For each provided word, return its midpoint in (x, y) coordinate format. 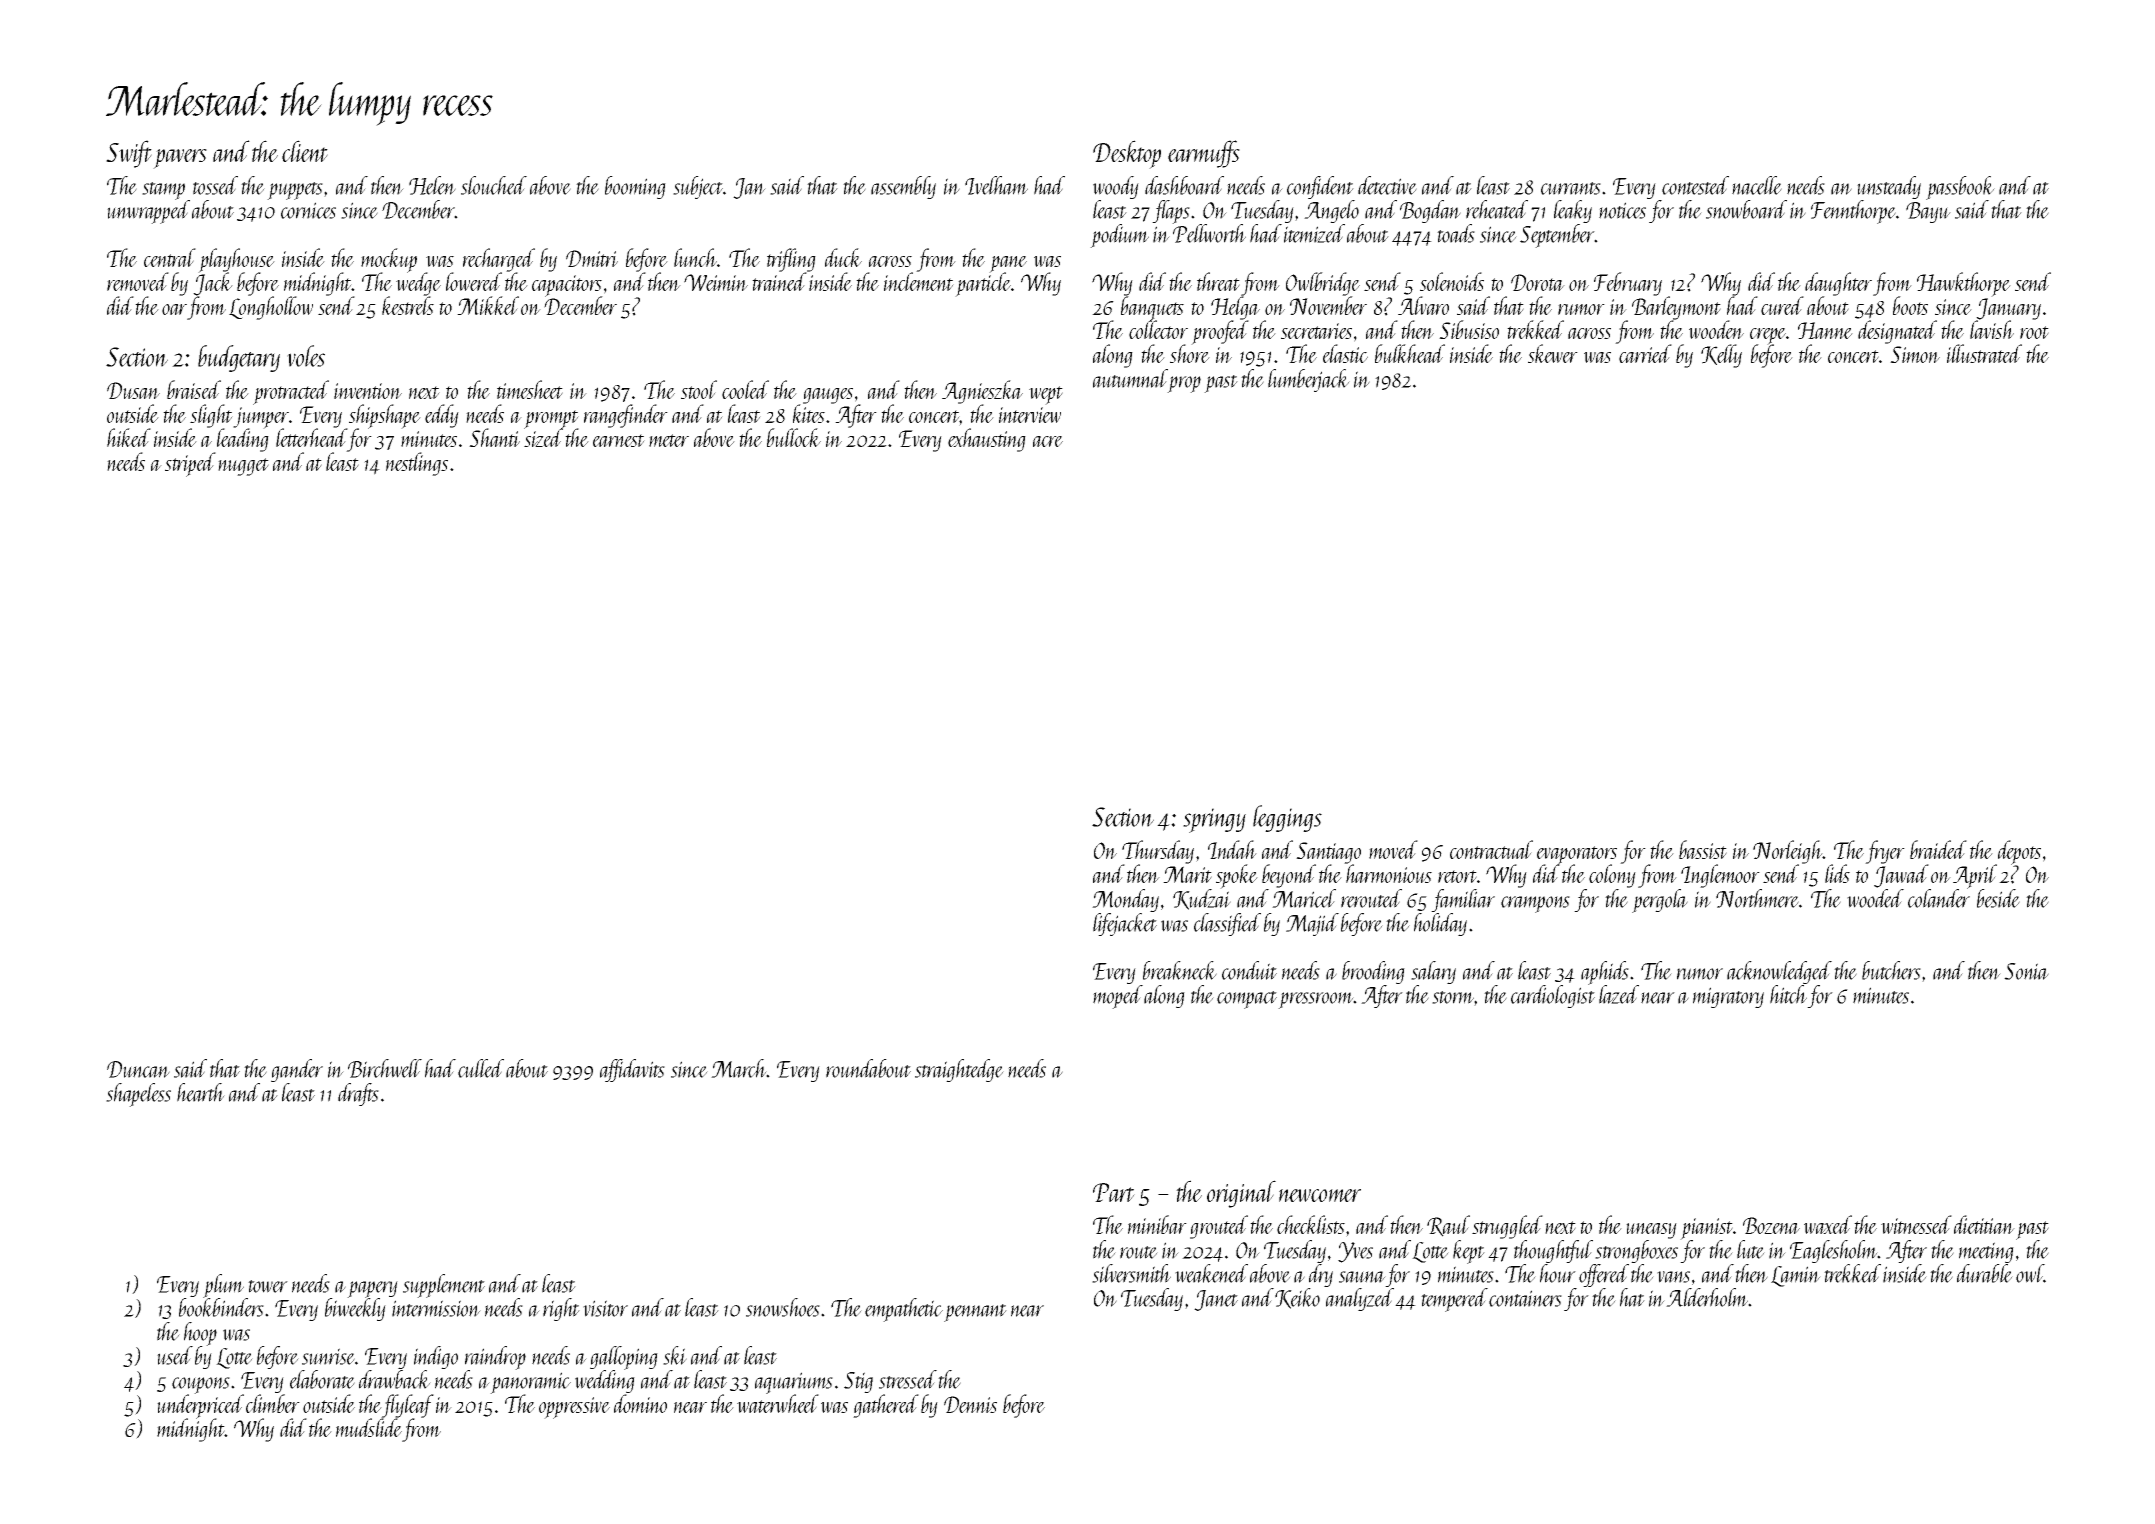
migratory (1728, 997)
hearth (201, 1092)
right (561, 1309)
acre (1048, 441)
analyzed (1360, 1299)
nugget (243, 467)
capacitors (567, 286)
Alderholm (1707, 1297)
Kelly (1721, 356)
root (2034, 332)
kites (809, 413)
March (739, 1068)
